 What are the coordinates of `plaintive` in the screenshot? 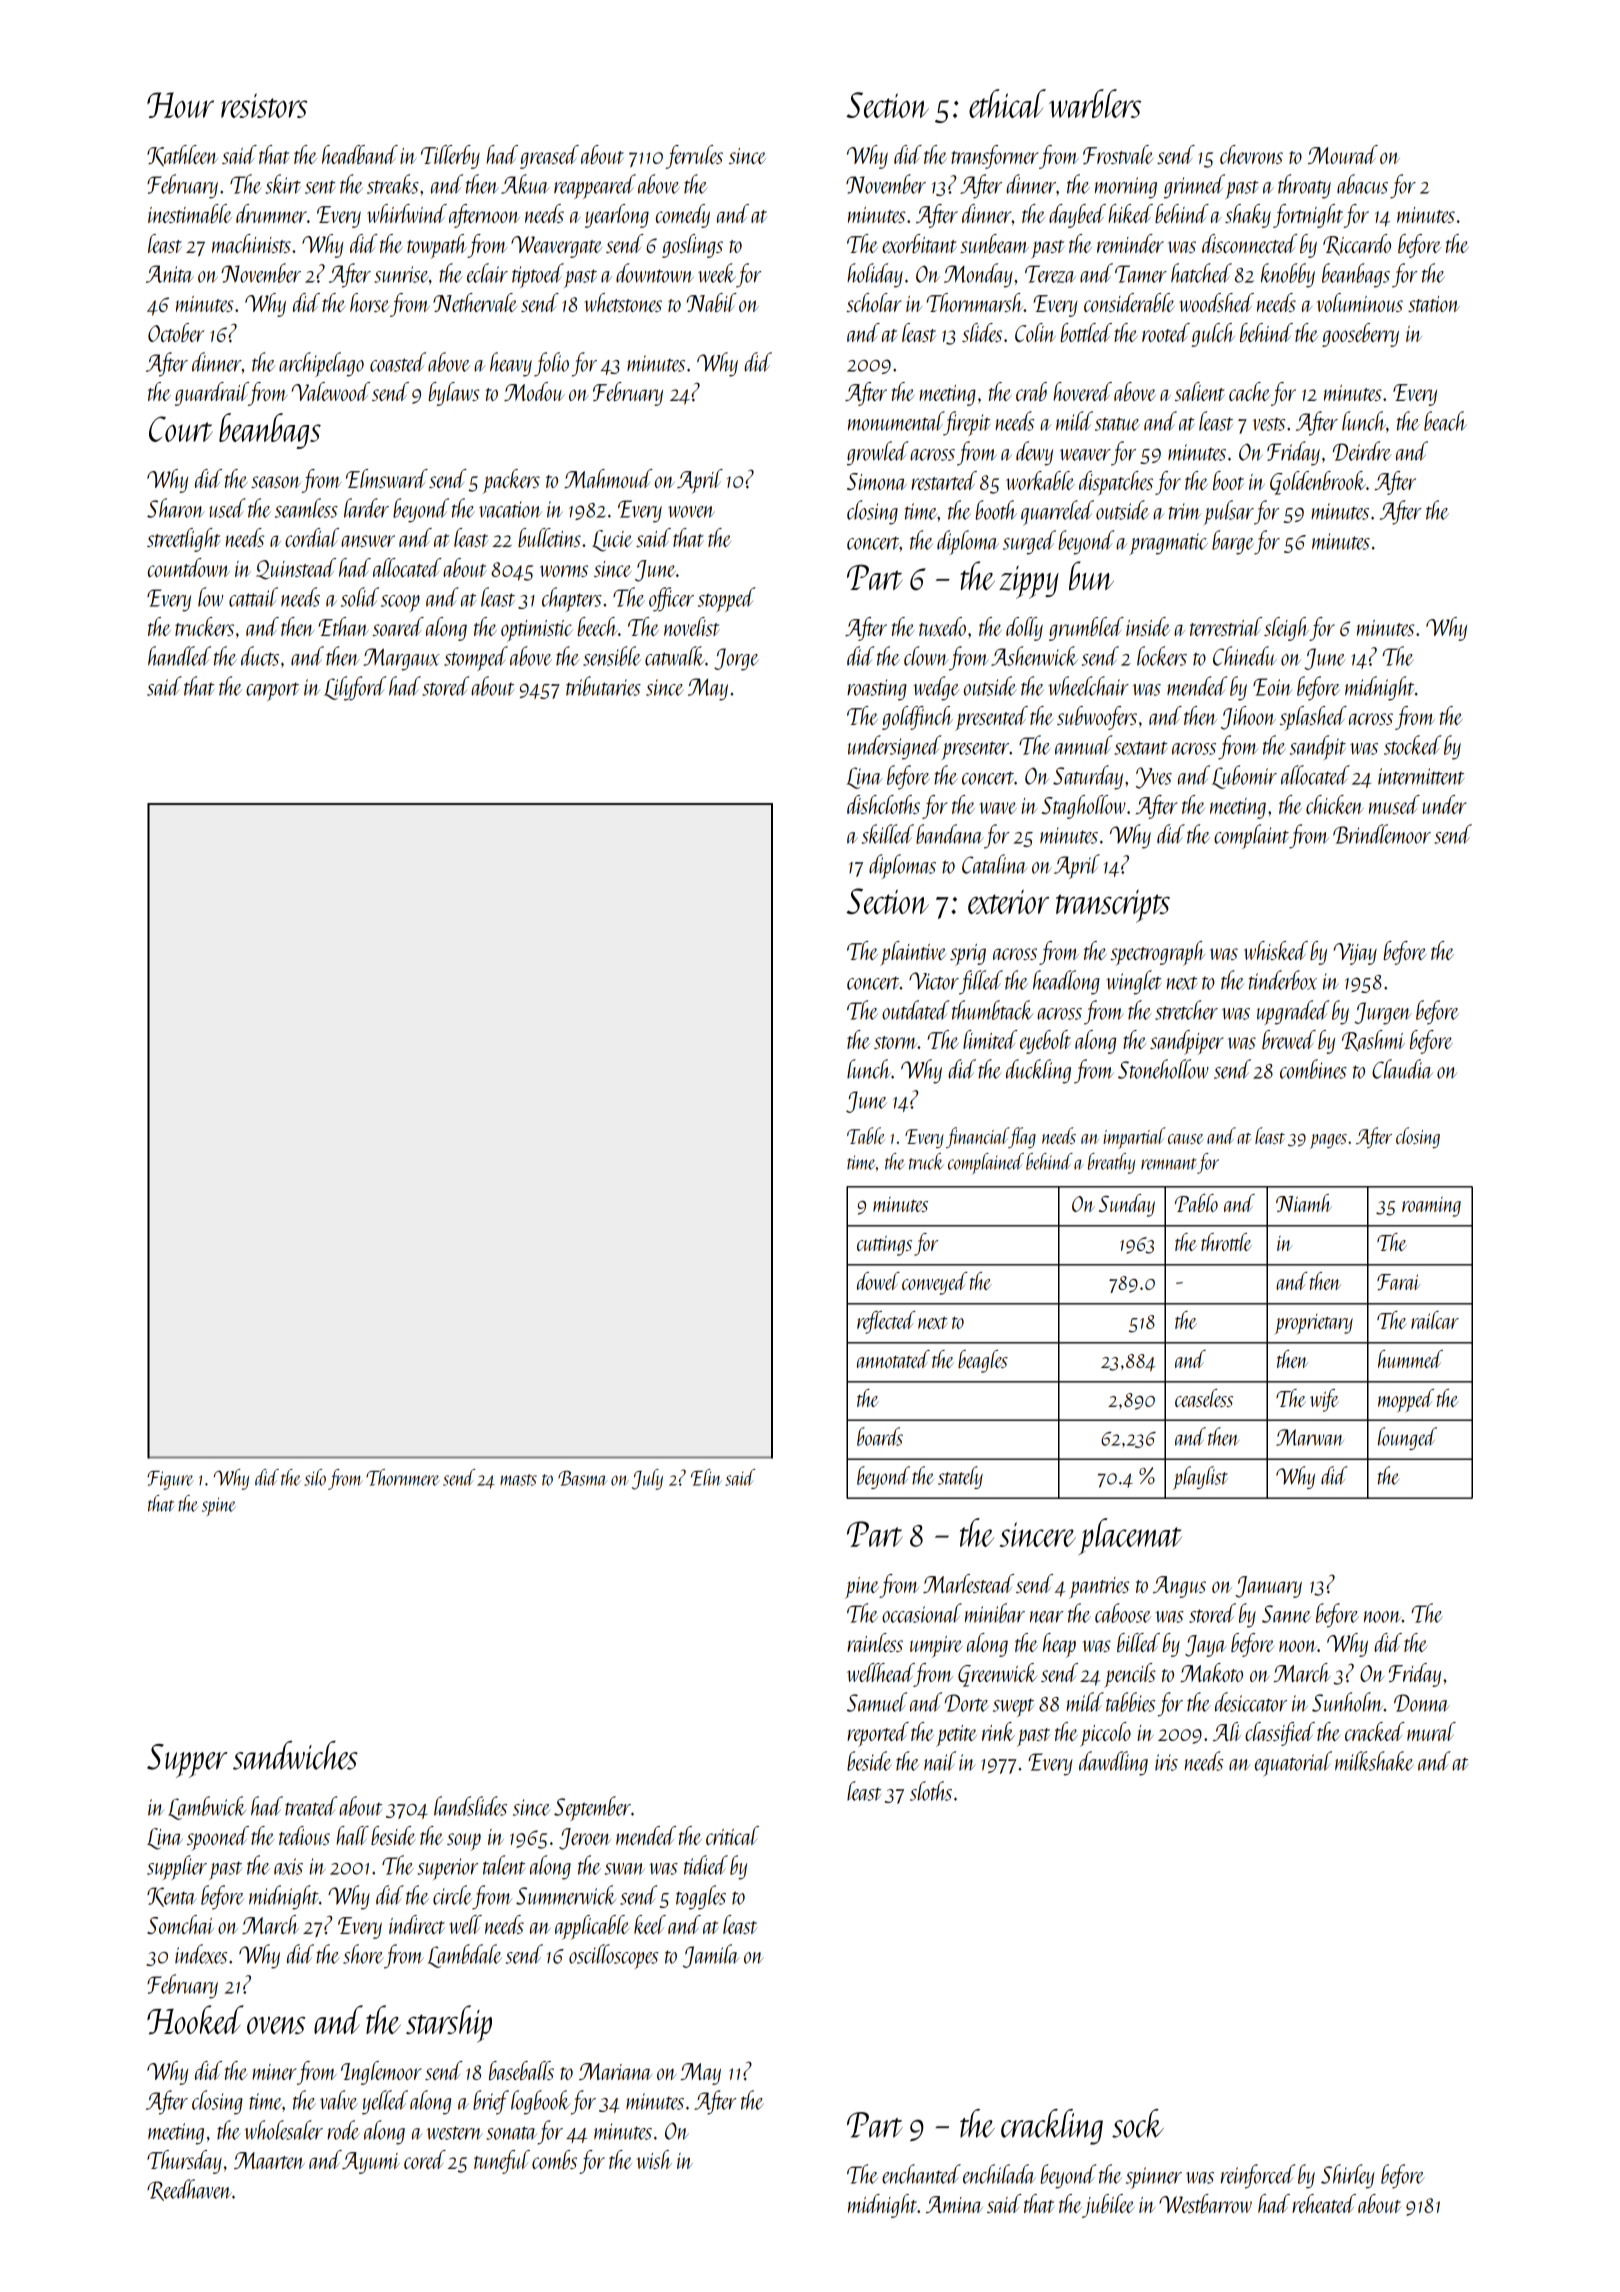 It's located at (913, 953).
